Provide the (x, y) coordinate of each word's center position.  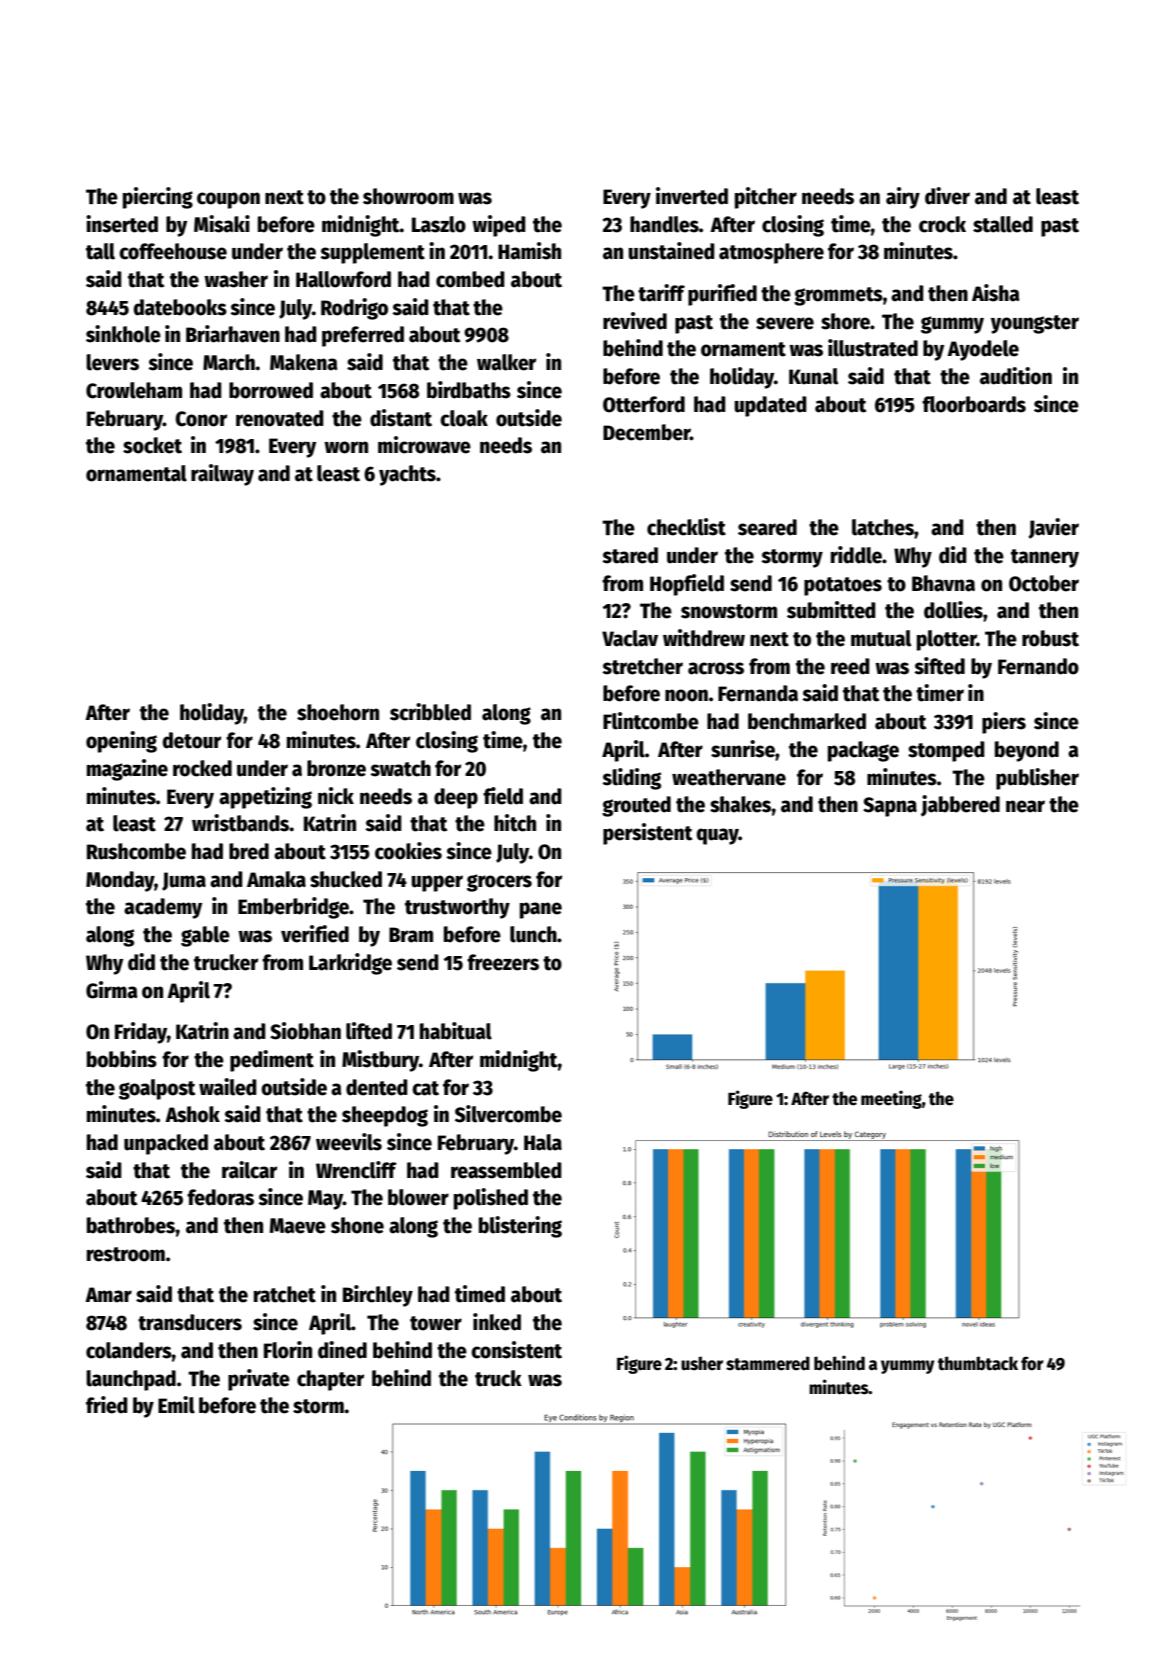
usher (702, 1363)
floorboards (974, 404)
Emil (176, 1405)
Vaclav (630, 638)
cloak (464, 418)
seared (767, 527)
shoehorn (338, 712)
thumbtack (978, 1363)
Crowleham (134, 390)
